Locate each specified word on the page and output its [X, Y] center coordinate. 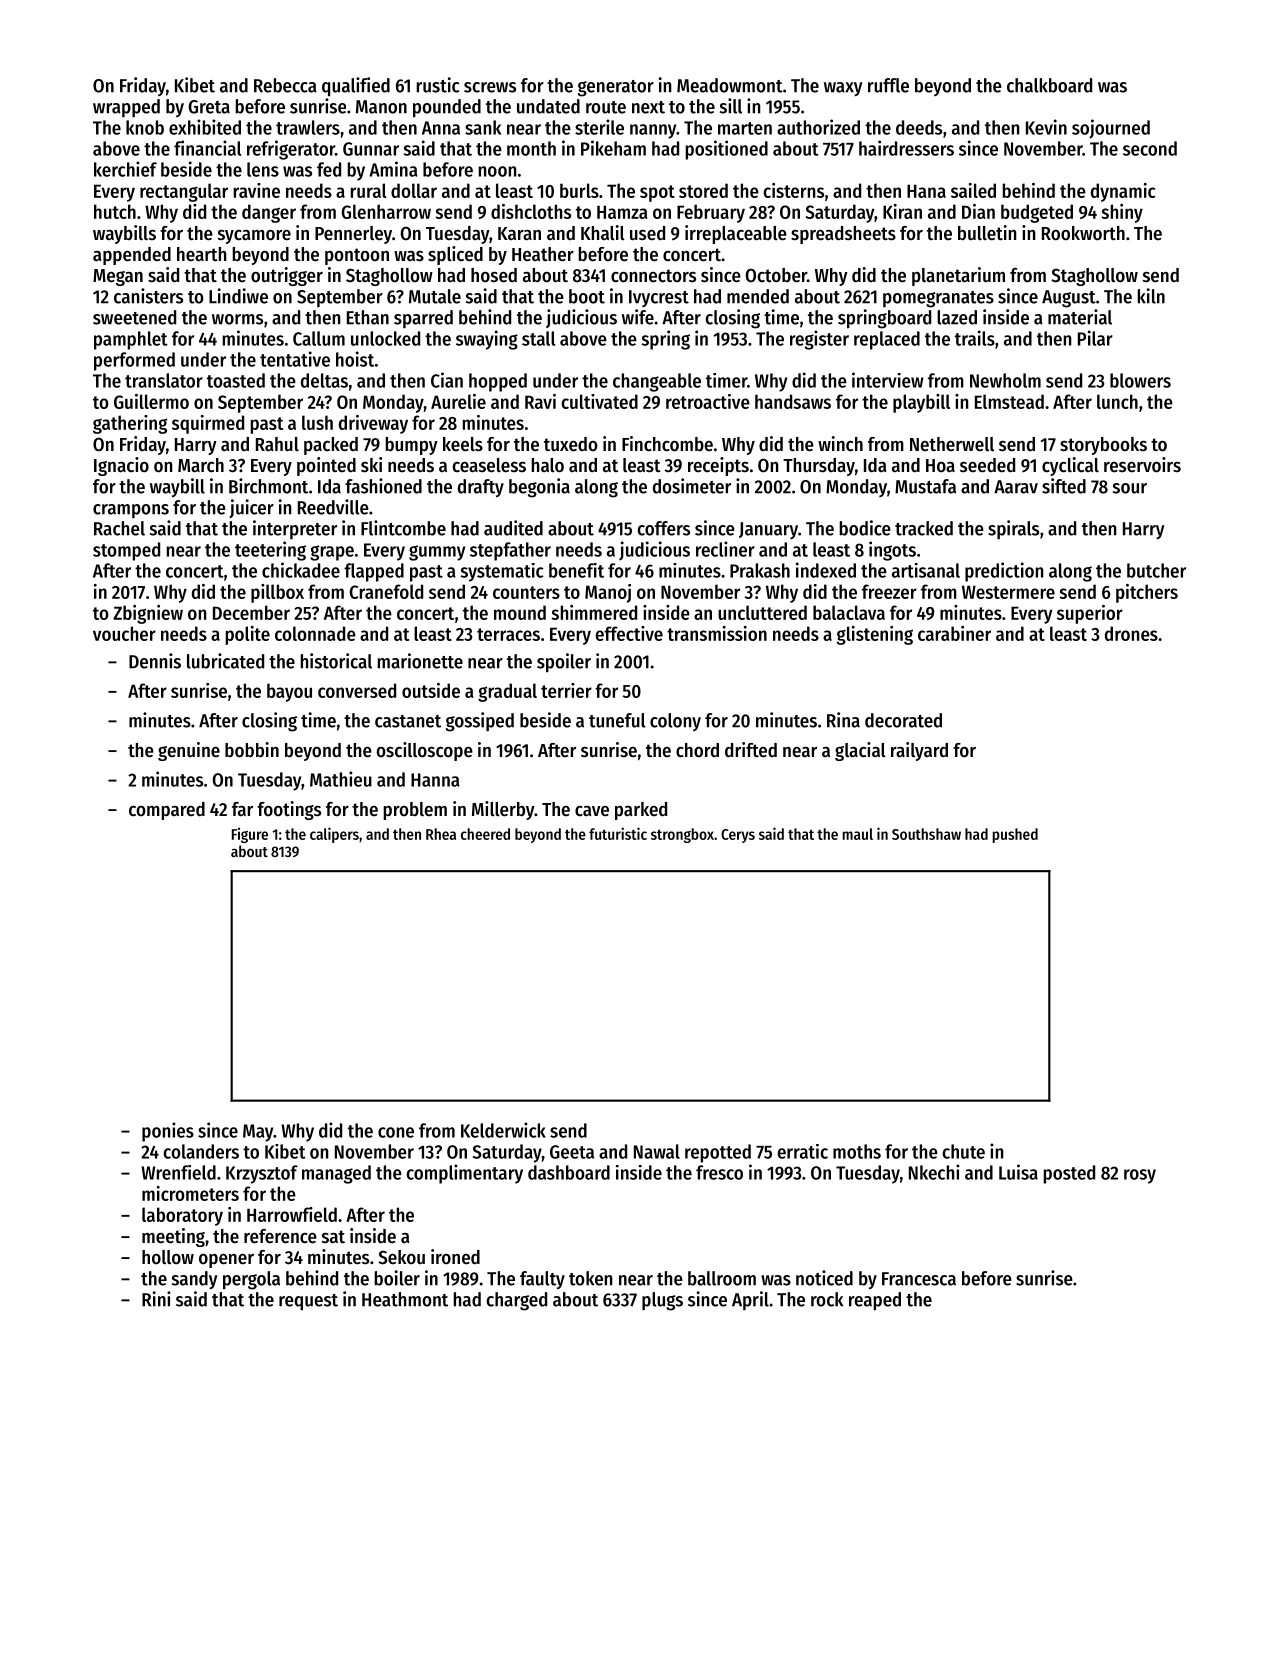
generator [616, 88]
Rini [156, 1299]
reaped [875, 1301]
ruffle [888, 85]
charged [516, 1301]
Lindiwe [238, 296]
